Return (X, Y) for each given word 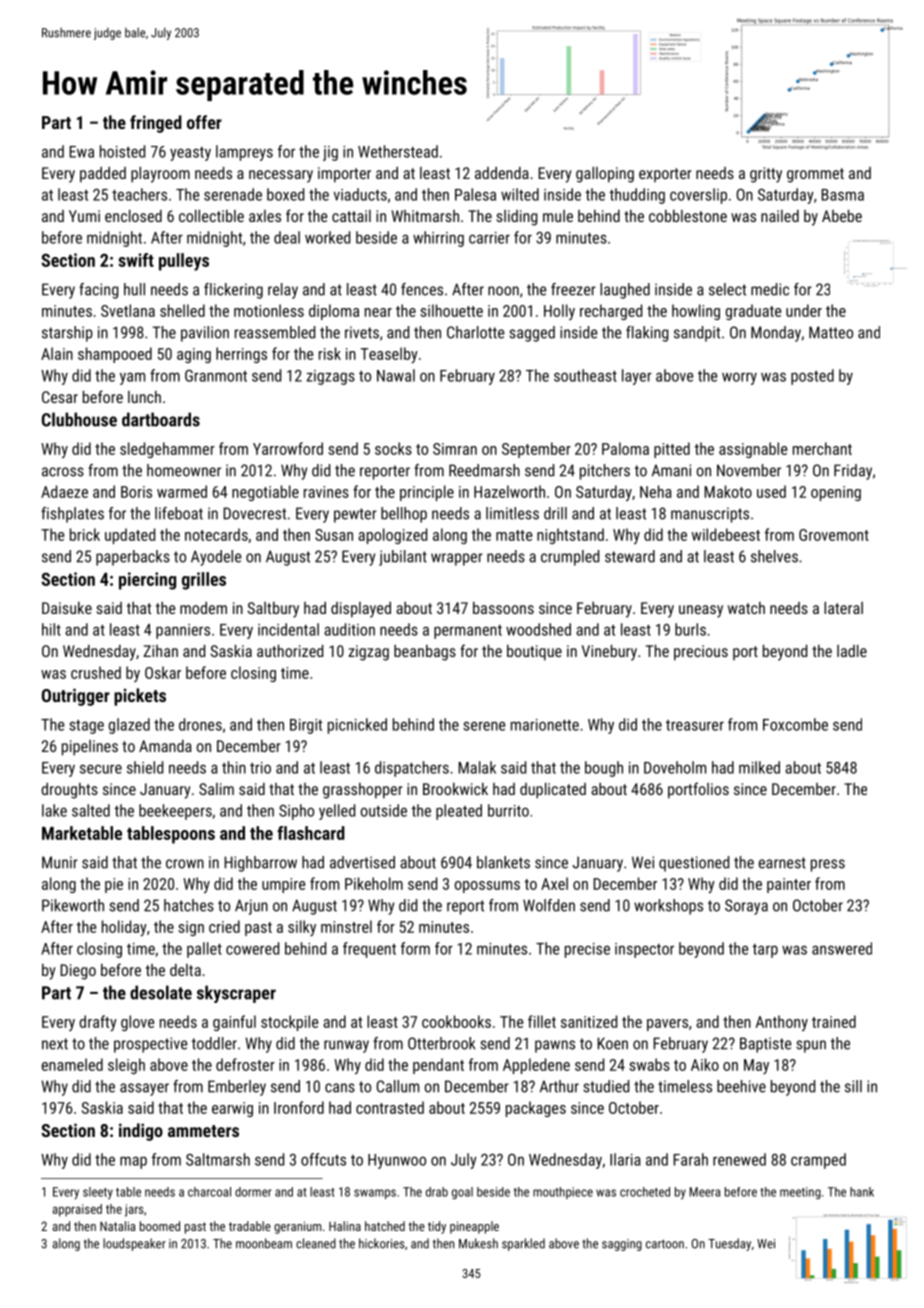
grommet (815, 175)
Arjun (251, 907)
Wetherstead (398, 151)
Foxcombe (795, 724)
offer (204, 122)
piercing (147, 581)
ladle (852, 651)
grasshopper (363, 791)
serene (484, 726)
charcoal (209, 1192)
